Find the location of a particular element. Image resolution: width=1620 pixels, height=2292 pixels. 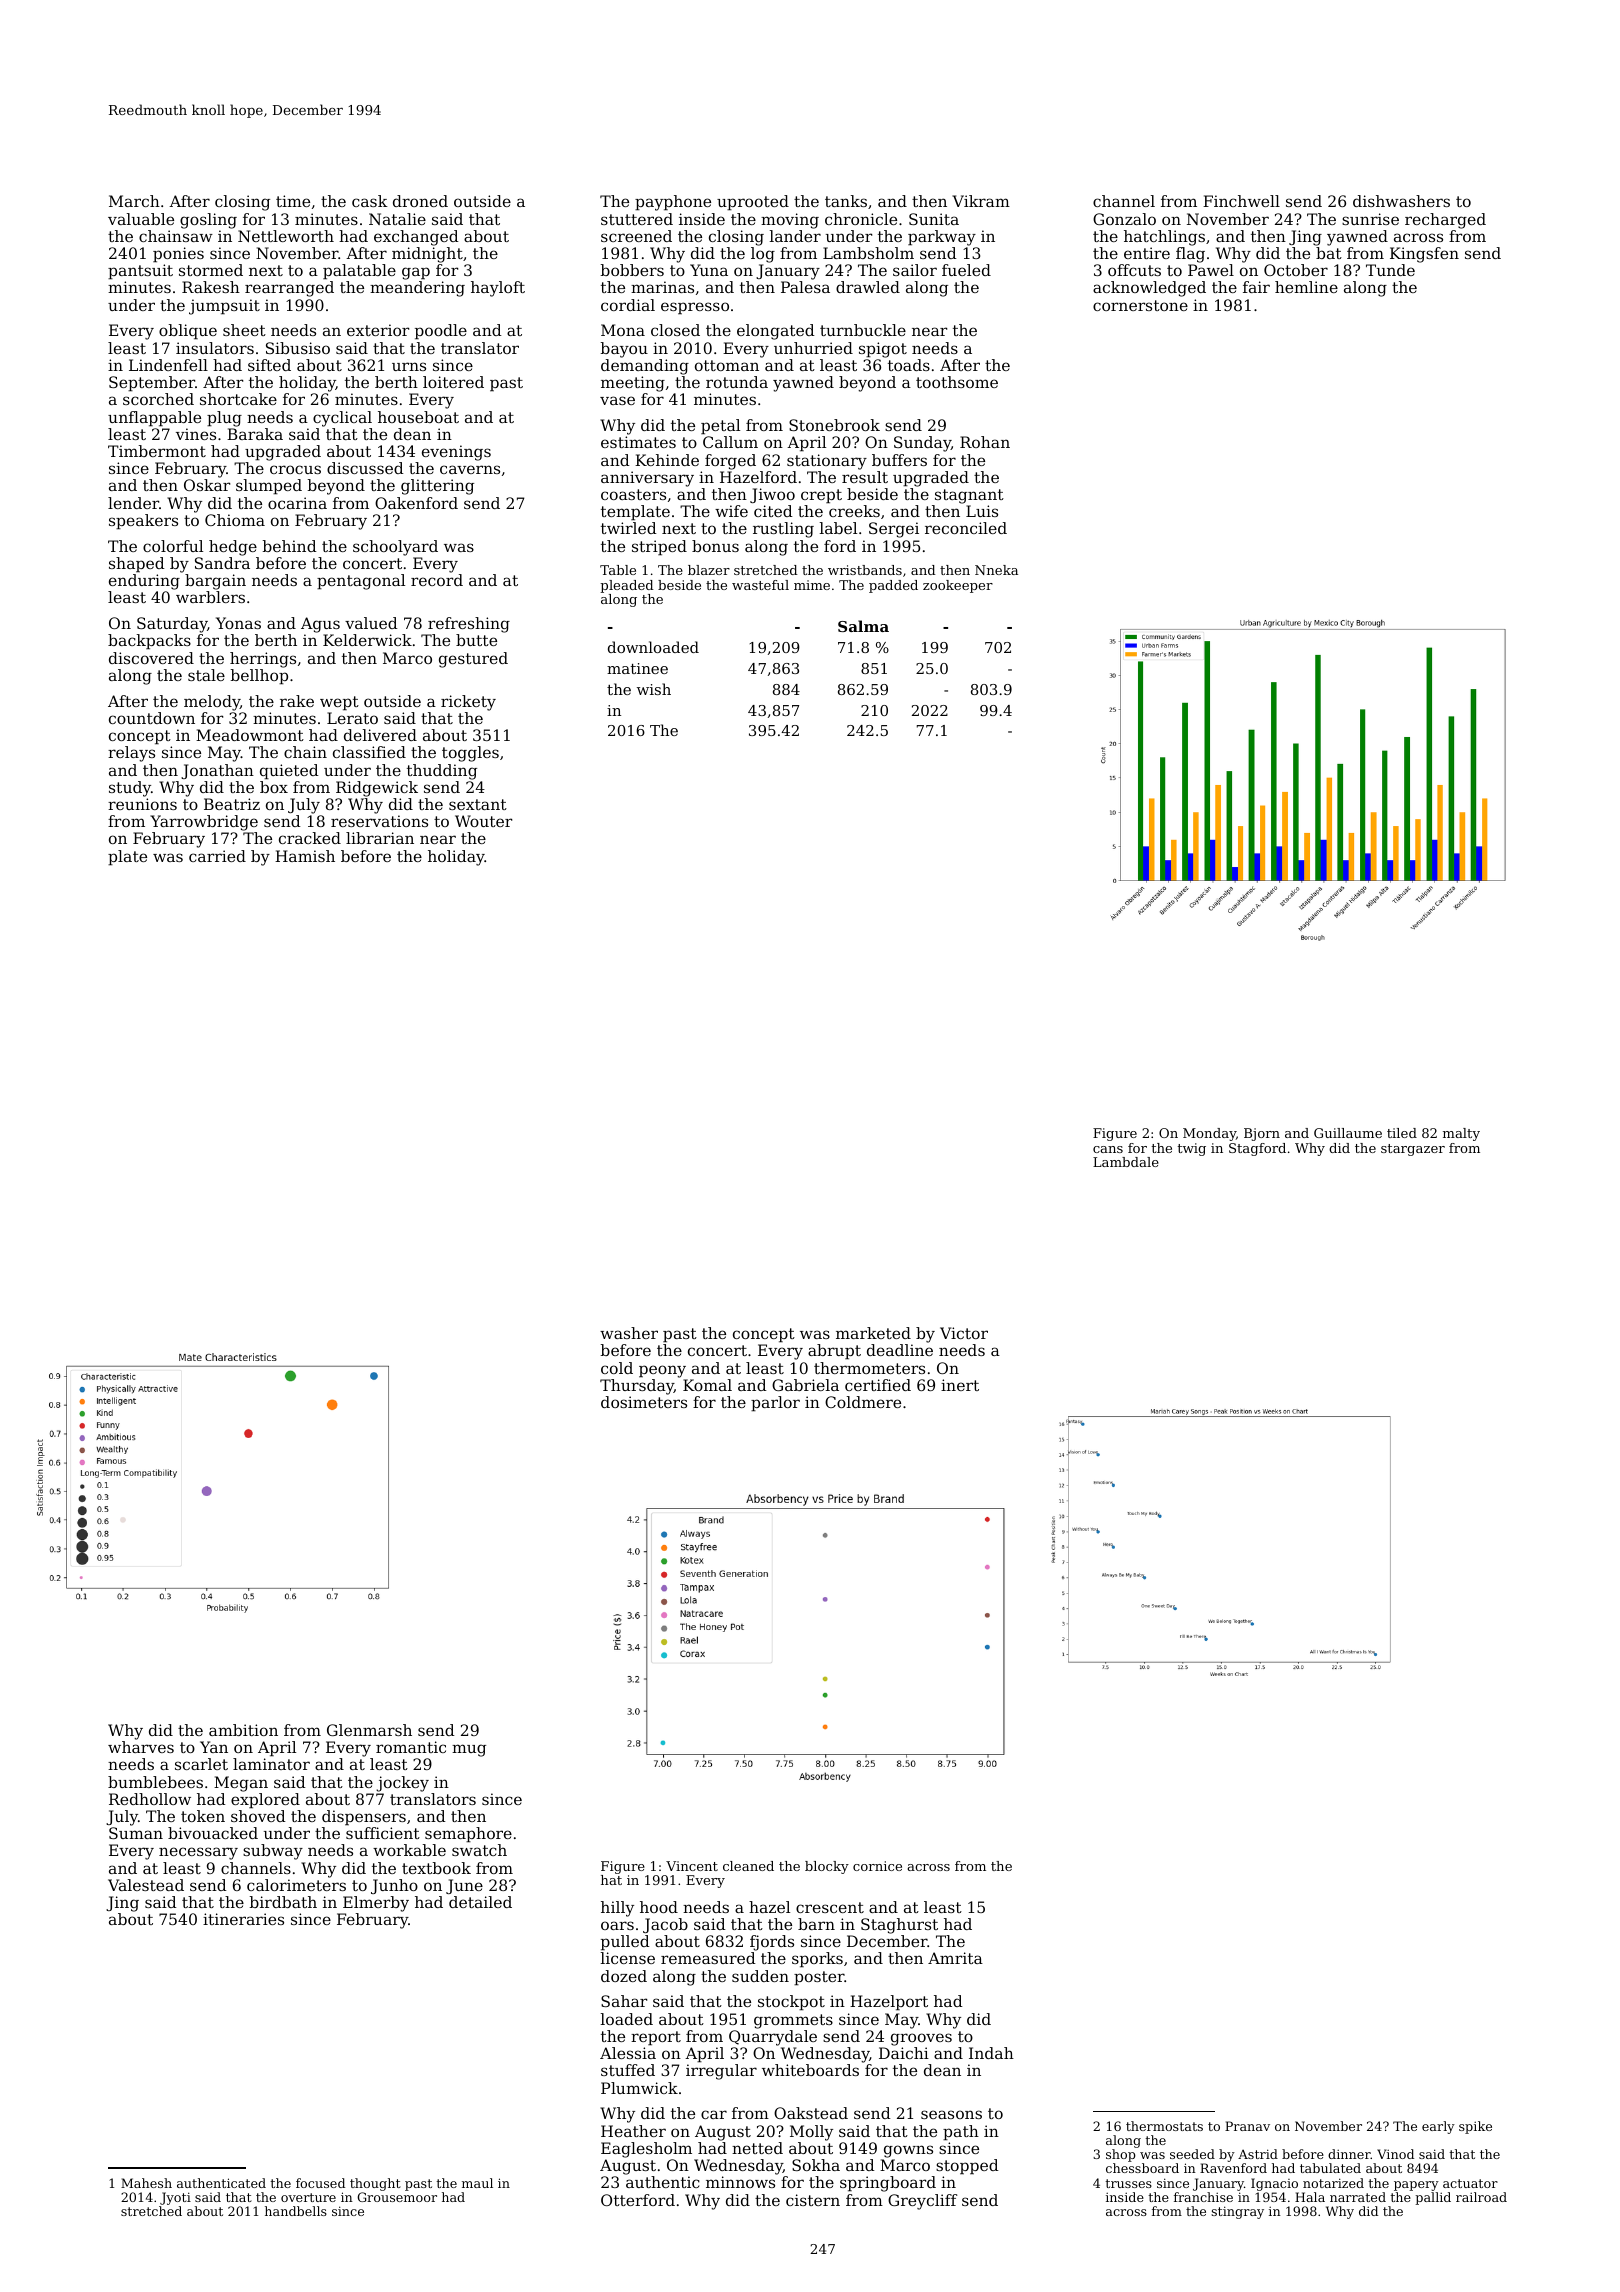

wish is located at coordinates (654, 689).
